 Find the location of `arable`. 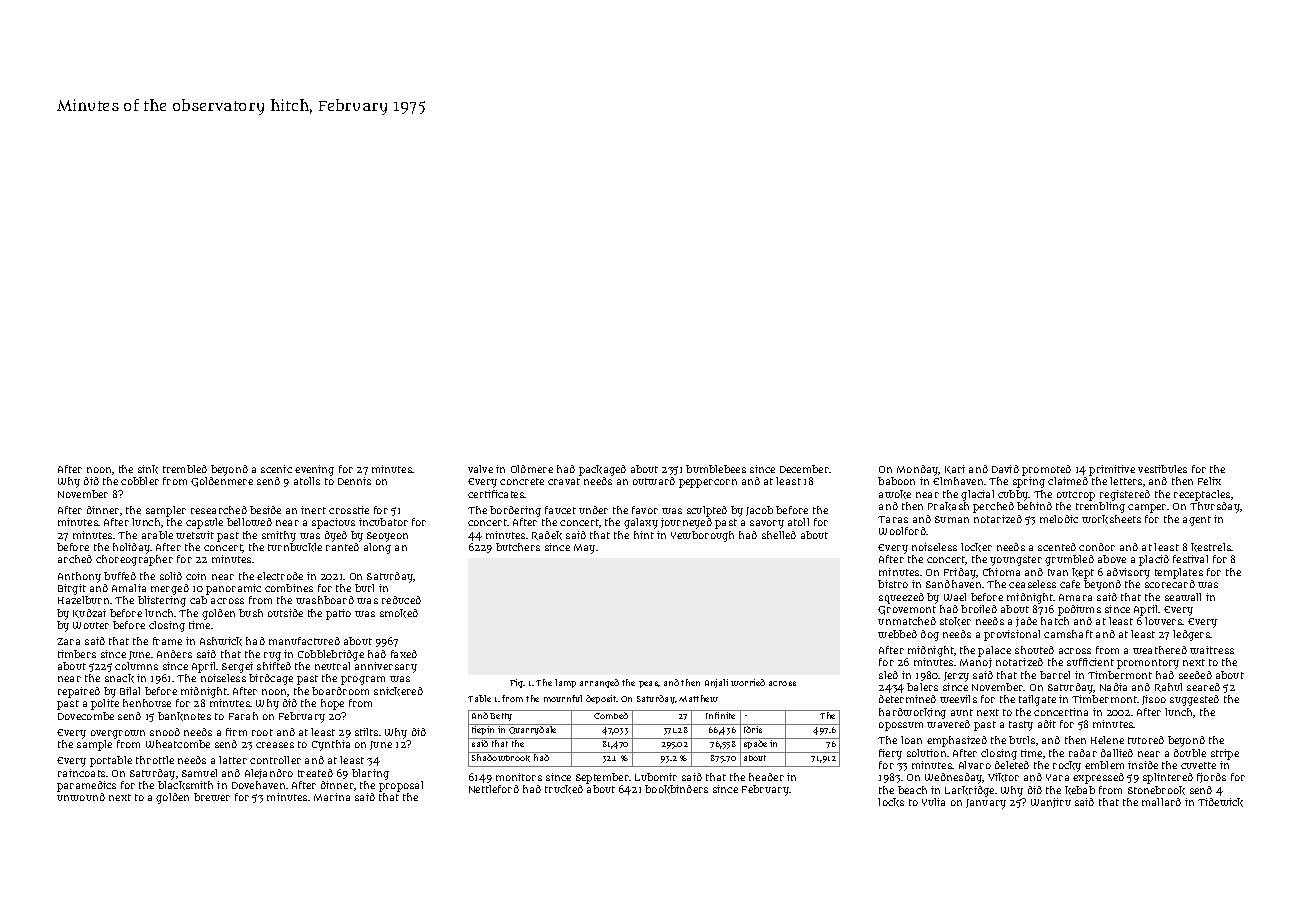

arable is located at coordinates (157, 535).
